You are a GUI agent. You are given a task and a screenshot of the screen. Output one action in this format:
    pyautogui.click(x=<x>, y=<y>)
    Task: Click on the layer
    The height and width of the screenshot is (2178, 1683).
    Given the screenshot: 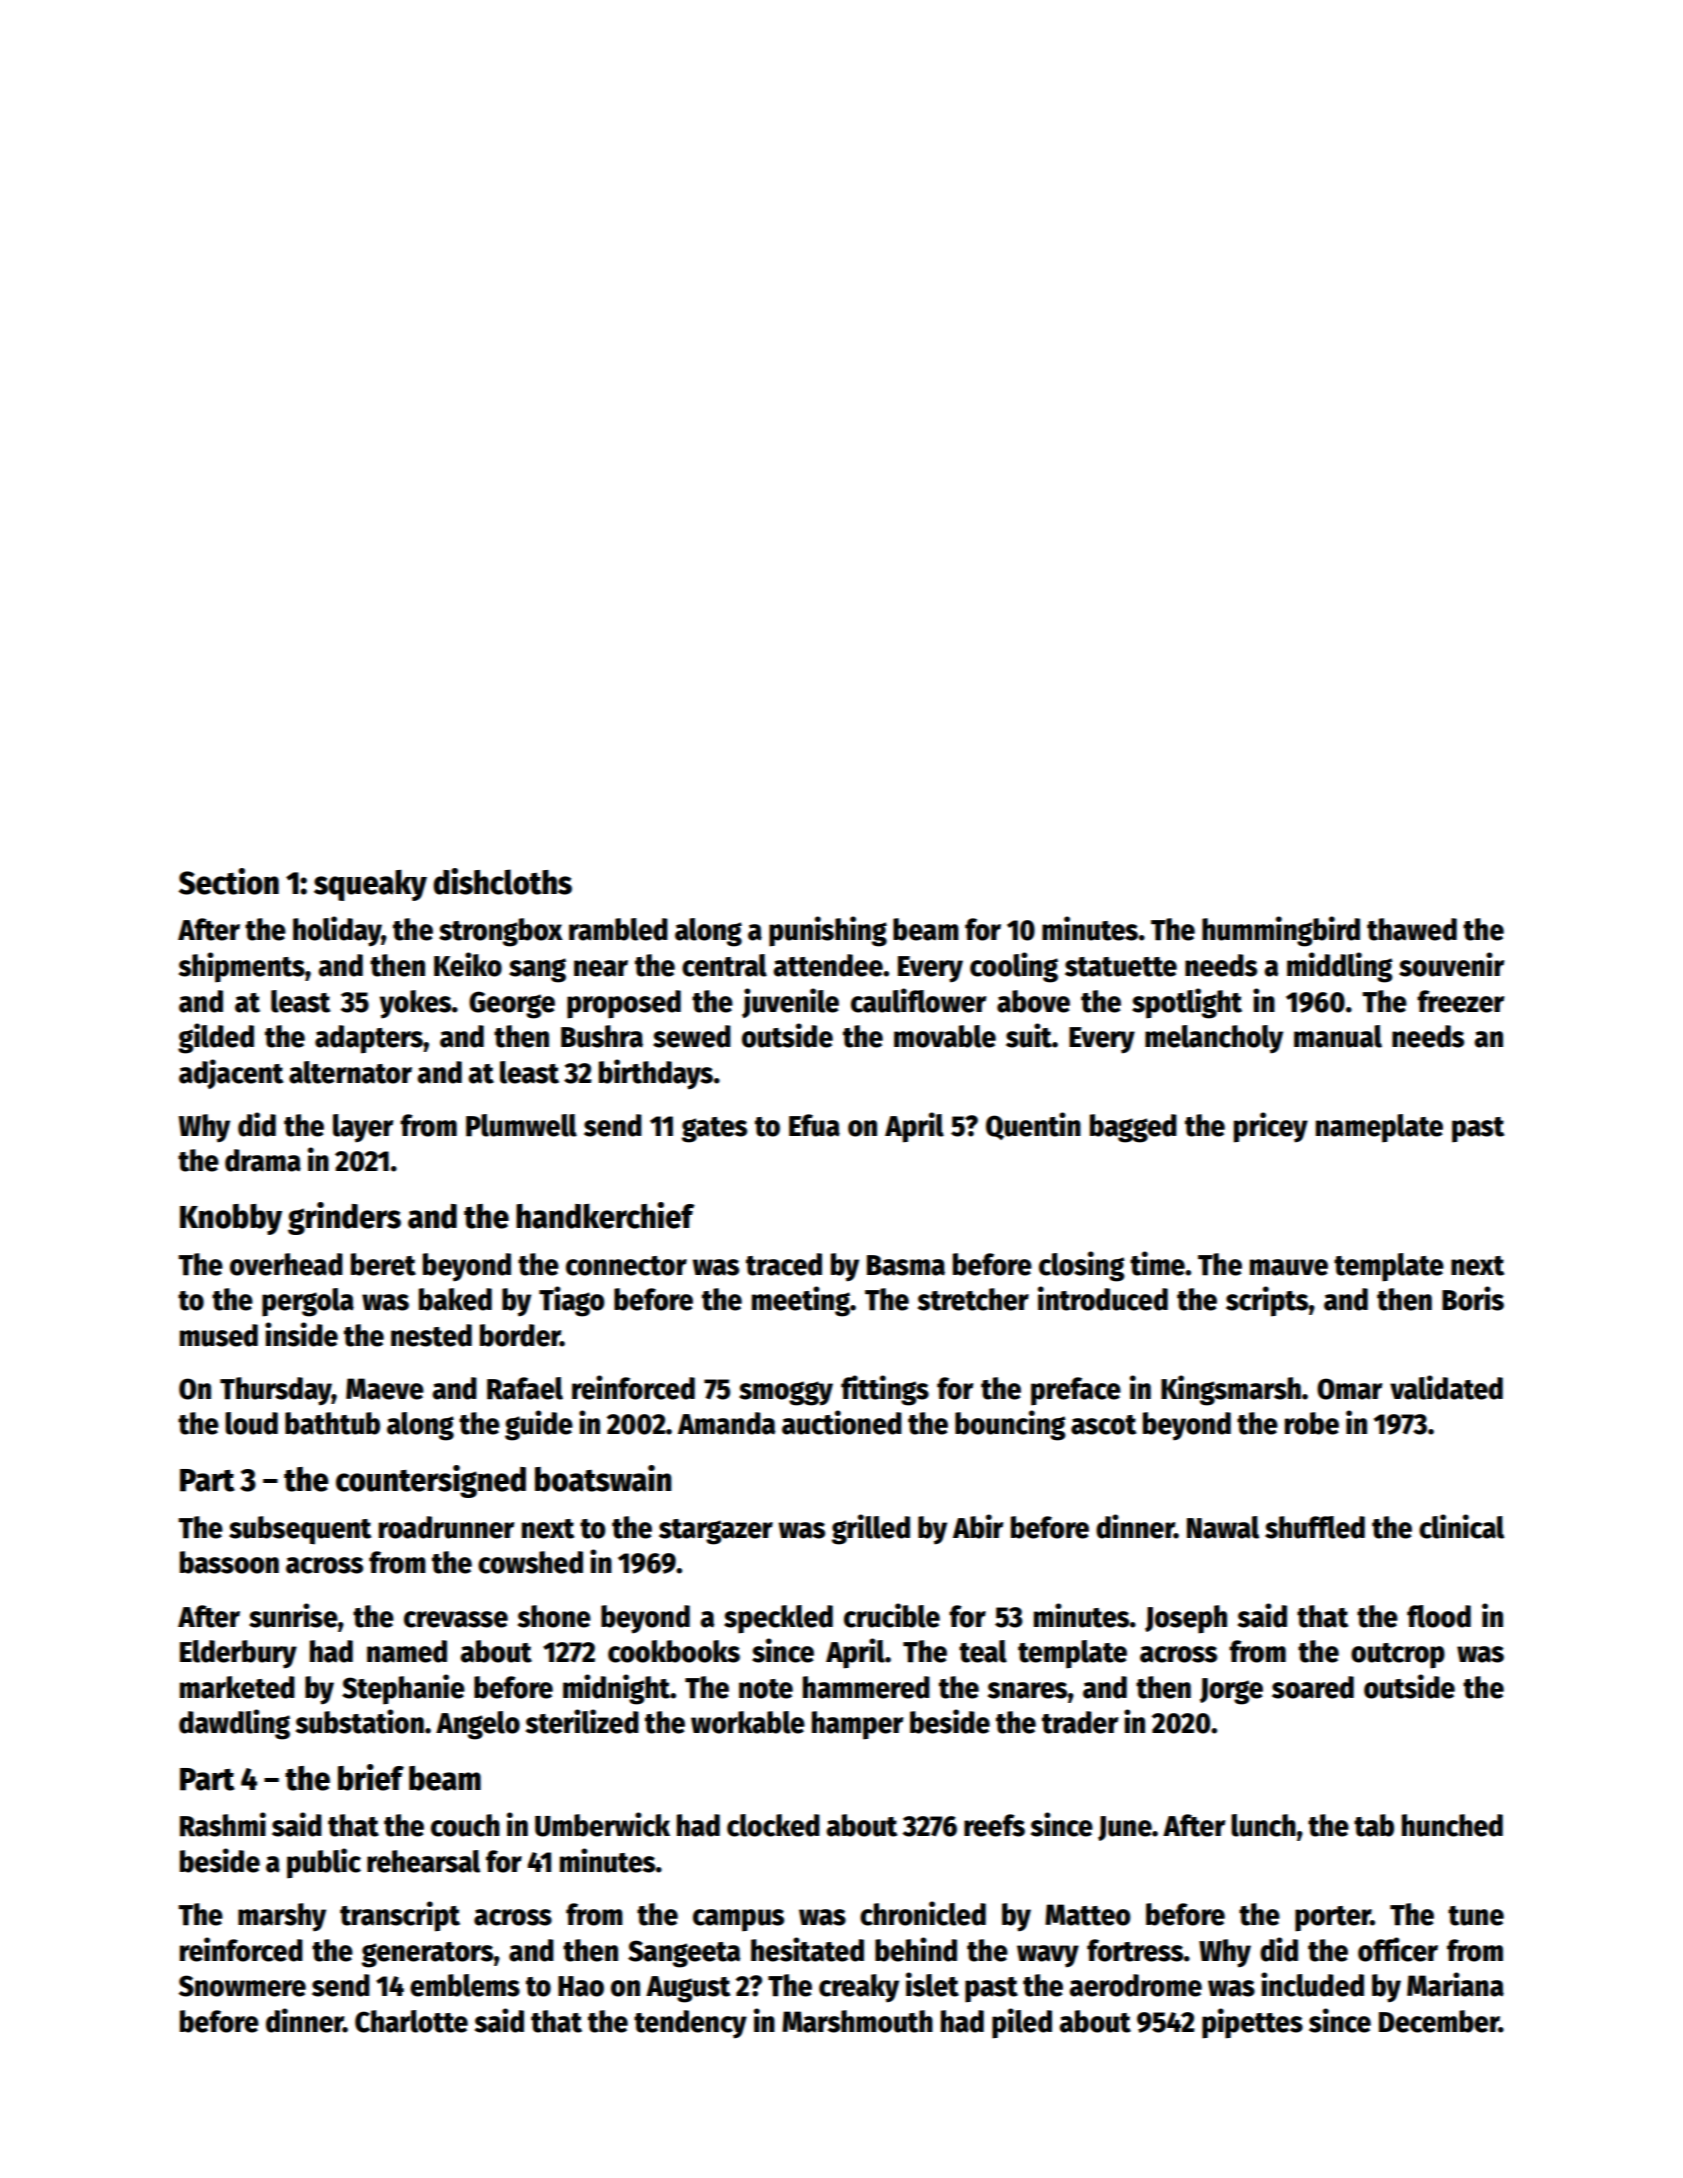 What is the action you would take?
    pyautogui.click(x=363, y=1128)
